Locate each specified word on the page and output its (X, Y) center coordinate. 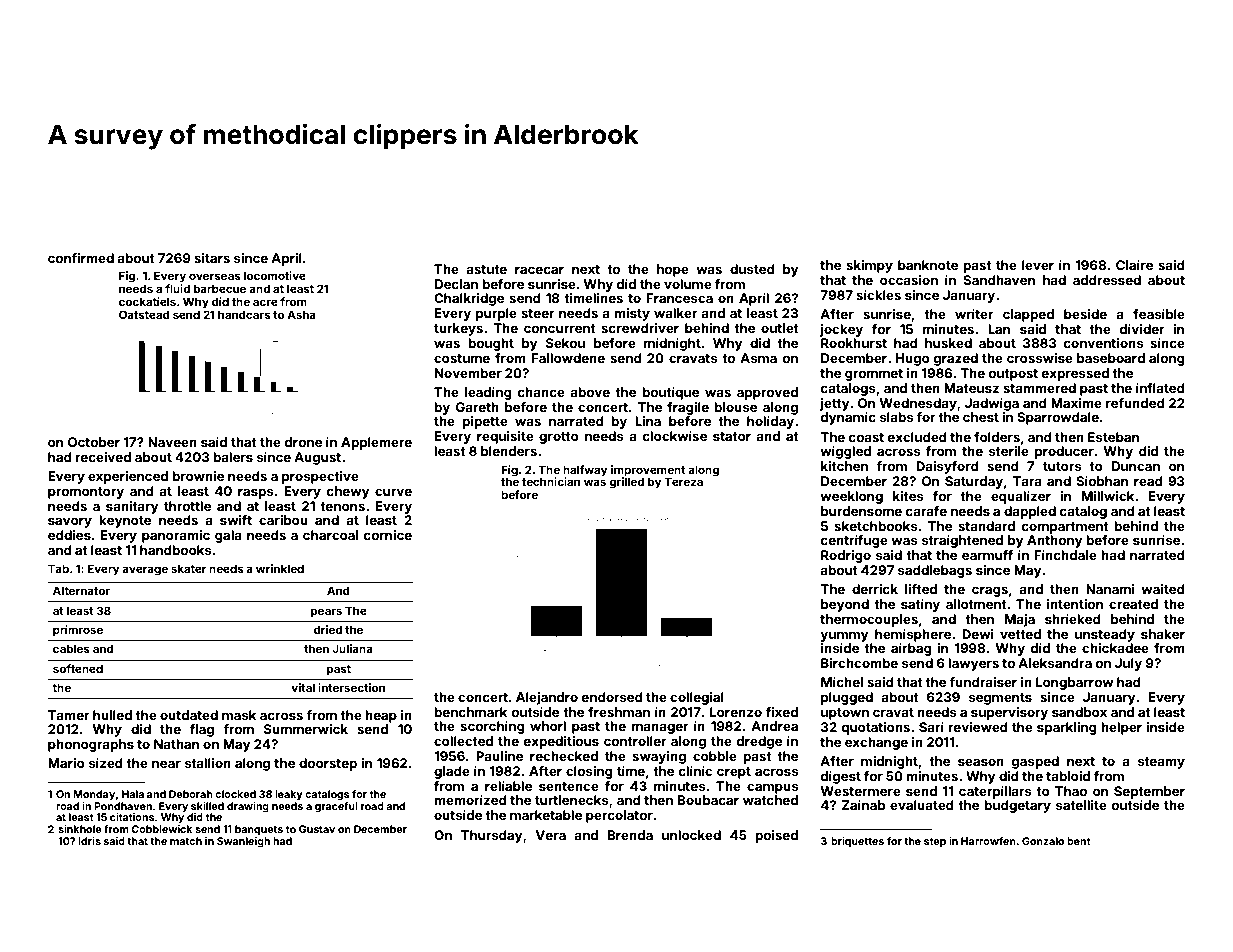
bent (1079, 841)
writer (974, 314)
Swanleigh (243, 842)
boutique (670, 393)
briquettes (857, 842)
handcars (244, 314)
